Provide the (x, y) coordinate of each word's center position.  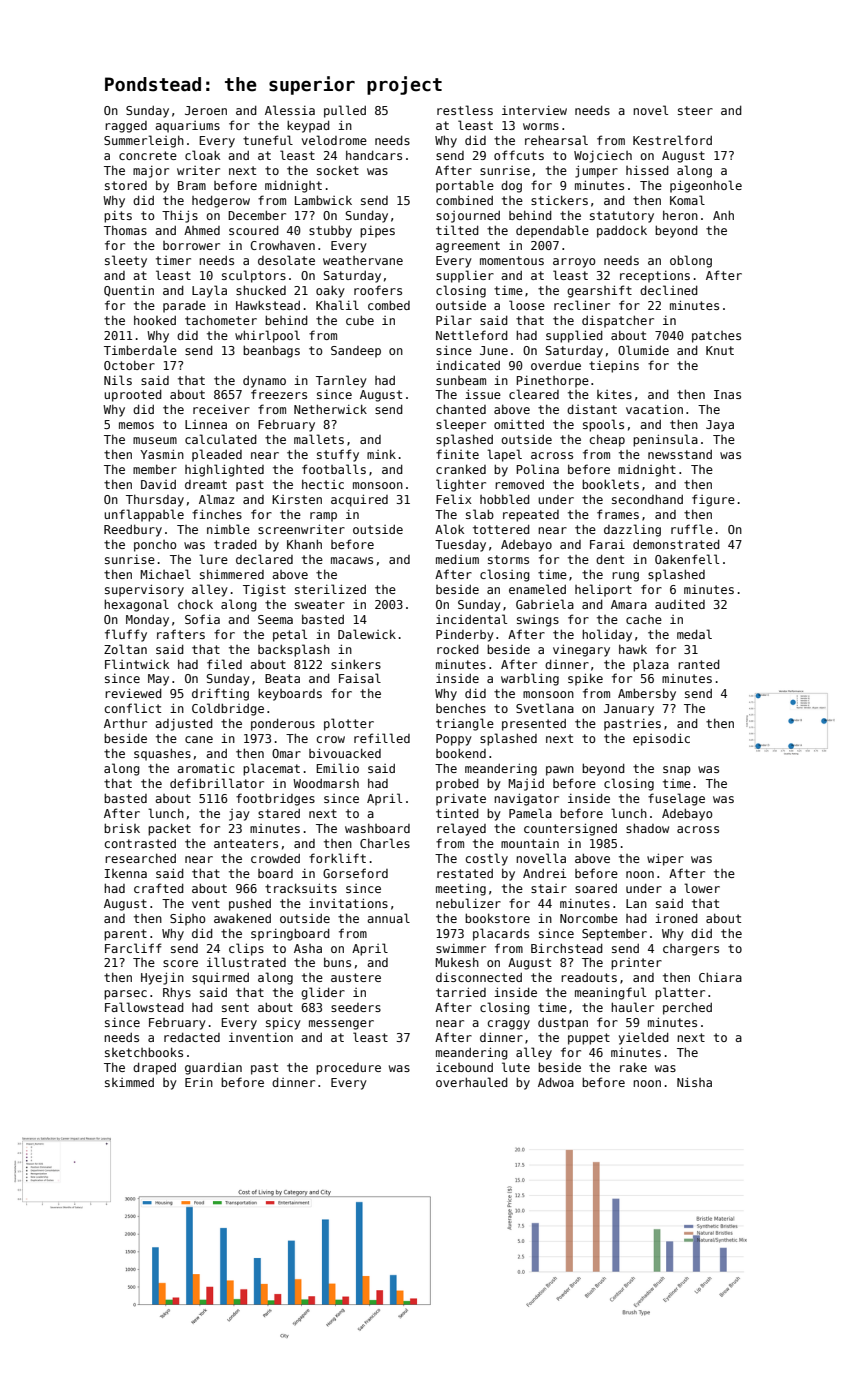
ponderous (283, 724)
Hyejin (162, 978)
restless (465, 110)
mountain (530, 843)
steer (695, 110)
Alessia (290, 110)
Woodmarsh (326, 783)
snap (677, 771)
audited (680, 604)
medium (457, 559)
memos (136, 425)
